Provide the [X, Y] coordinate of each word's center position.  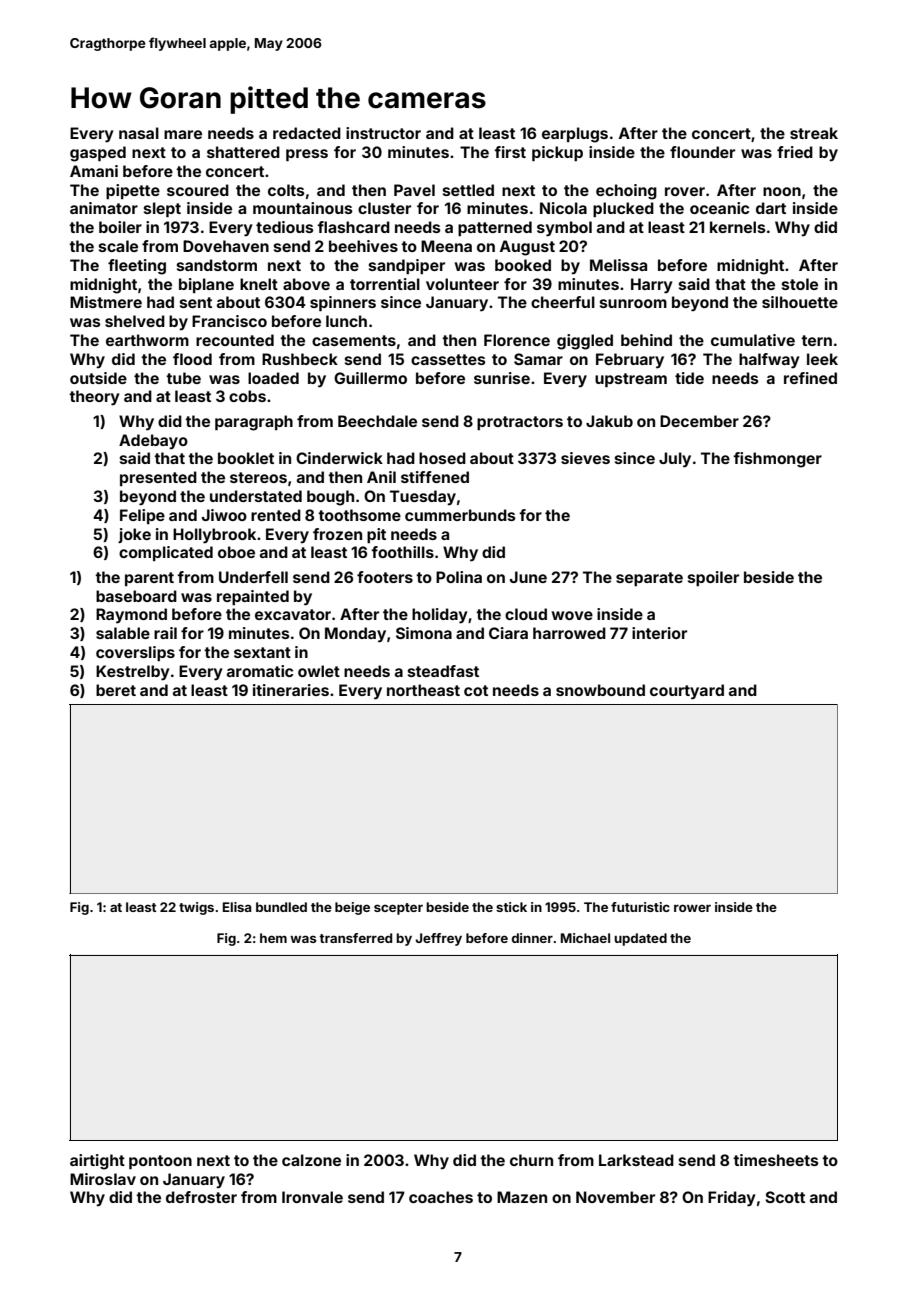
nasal [139, 133]
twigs [196, 908]
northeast [423, 690]
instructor [383, 133]
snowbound [600, 690]
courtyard [687, 692]
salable [123, 633]
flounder [702, 152]
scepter [398, 909]
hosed [442, 458]
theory [94, 398]
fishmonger [777, 460]
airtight [97, 1162]
